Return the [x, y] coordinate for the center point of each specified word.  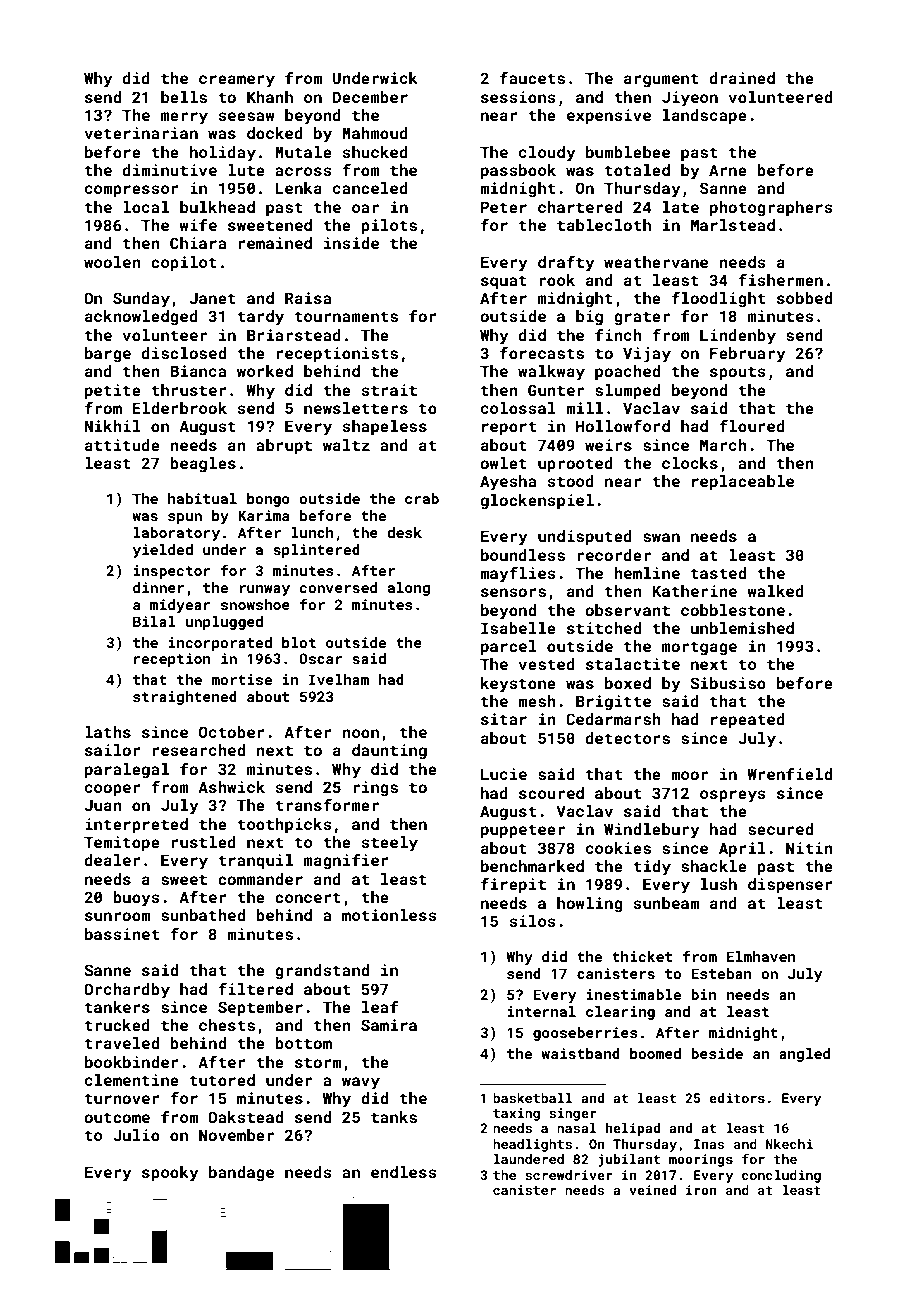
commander [260, 879]
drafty [566, 263]
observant [627, 610]
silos [532, 921]
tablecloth [604, 225]
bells [184, 97]
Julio [136, 1135]
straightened [185, 698]
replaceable [743, 483]
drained [742, 78]
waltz [346, 445]
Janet [213, 298]
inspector [172, 572]
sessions [518, 97]
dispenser [790, 886]
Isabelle [518, 628]
